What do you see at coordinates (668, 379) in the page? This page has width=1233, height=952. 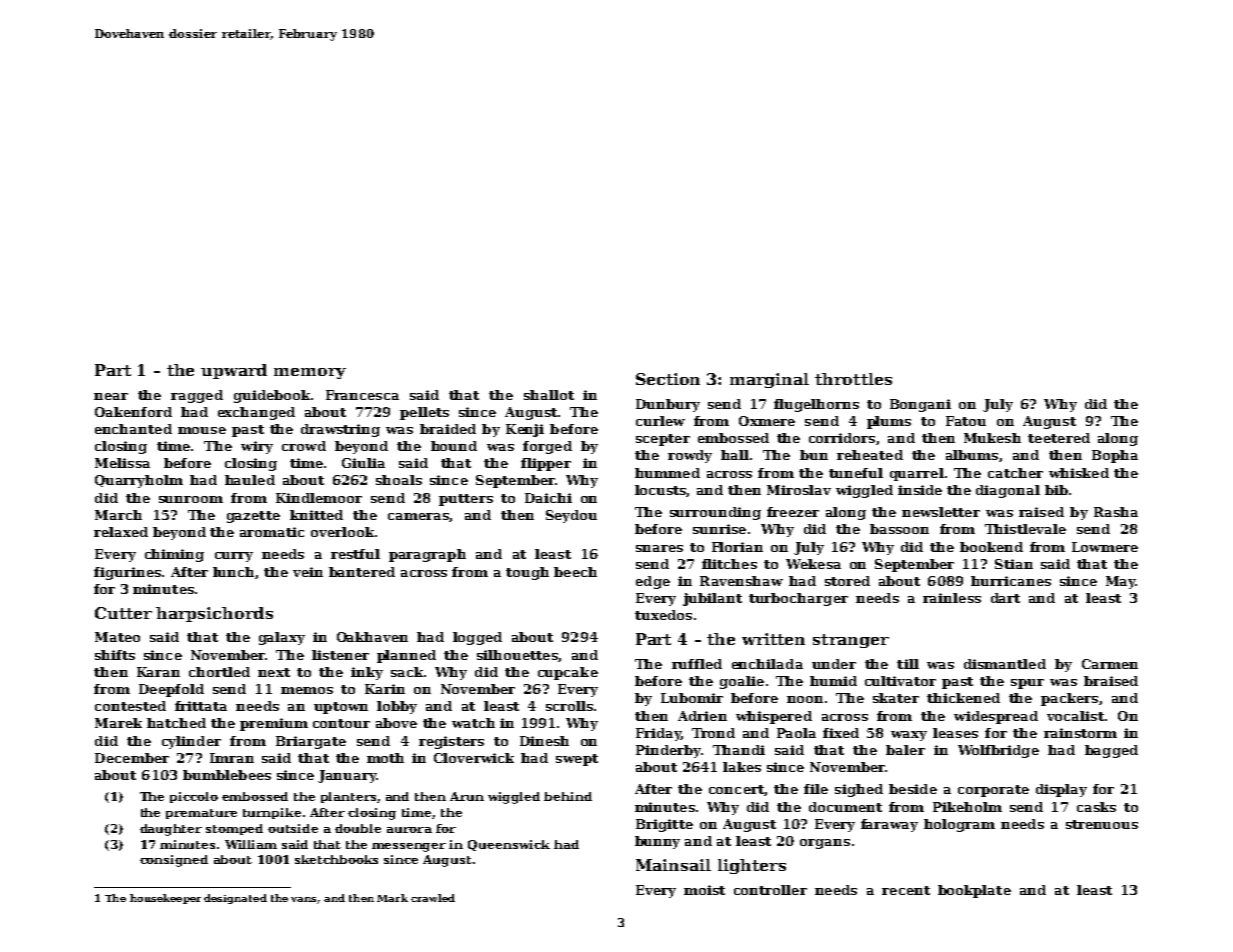 I see `Section` at bounding box center [668, 379].
